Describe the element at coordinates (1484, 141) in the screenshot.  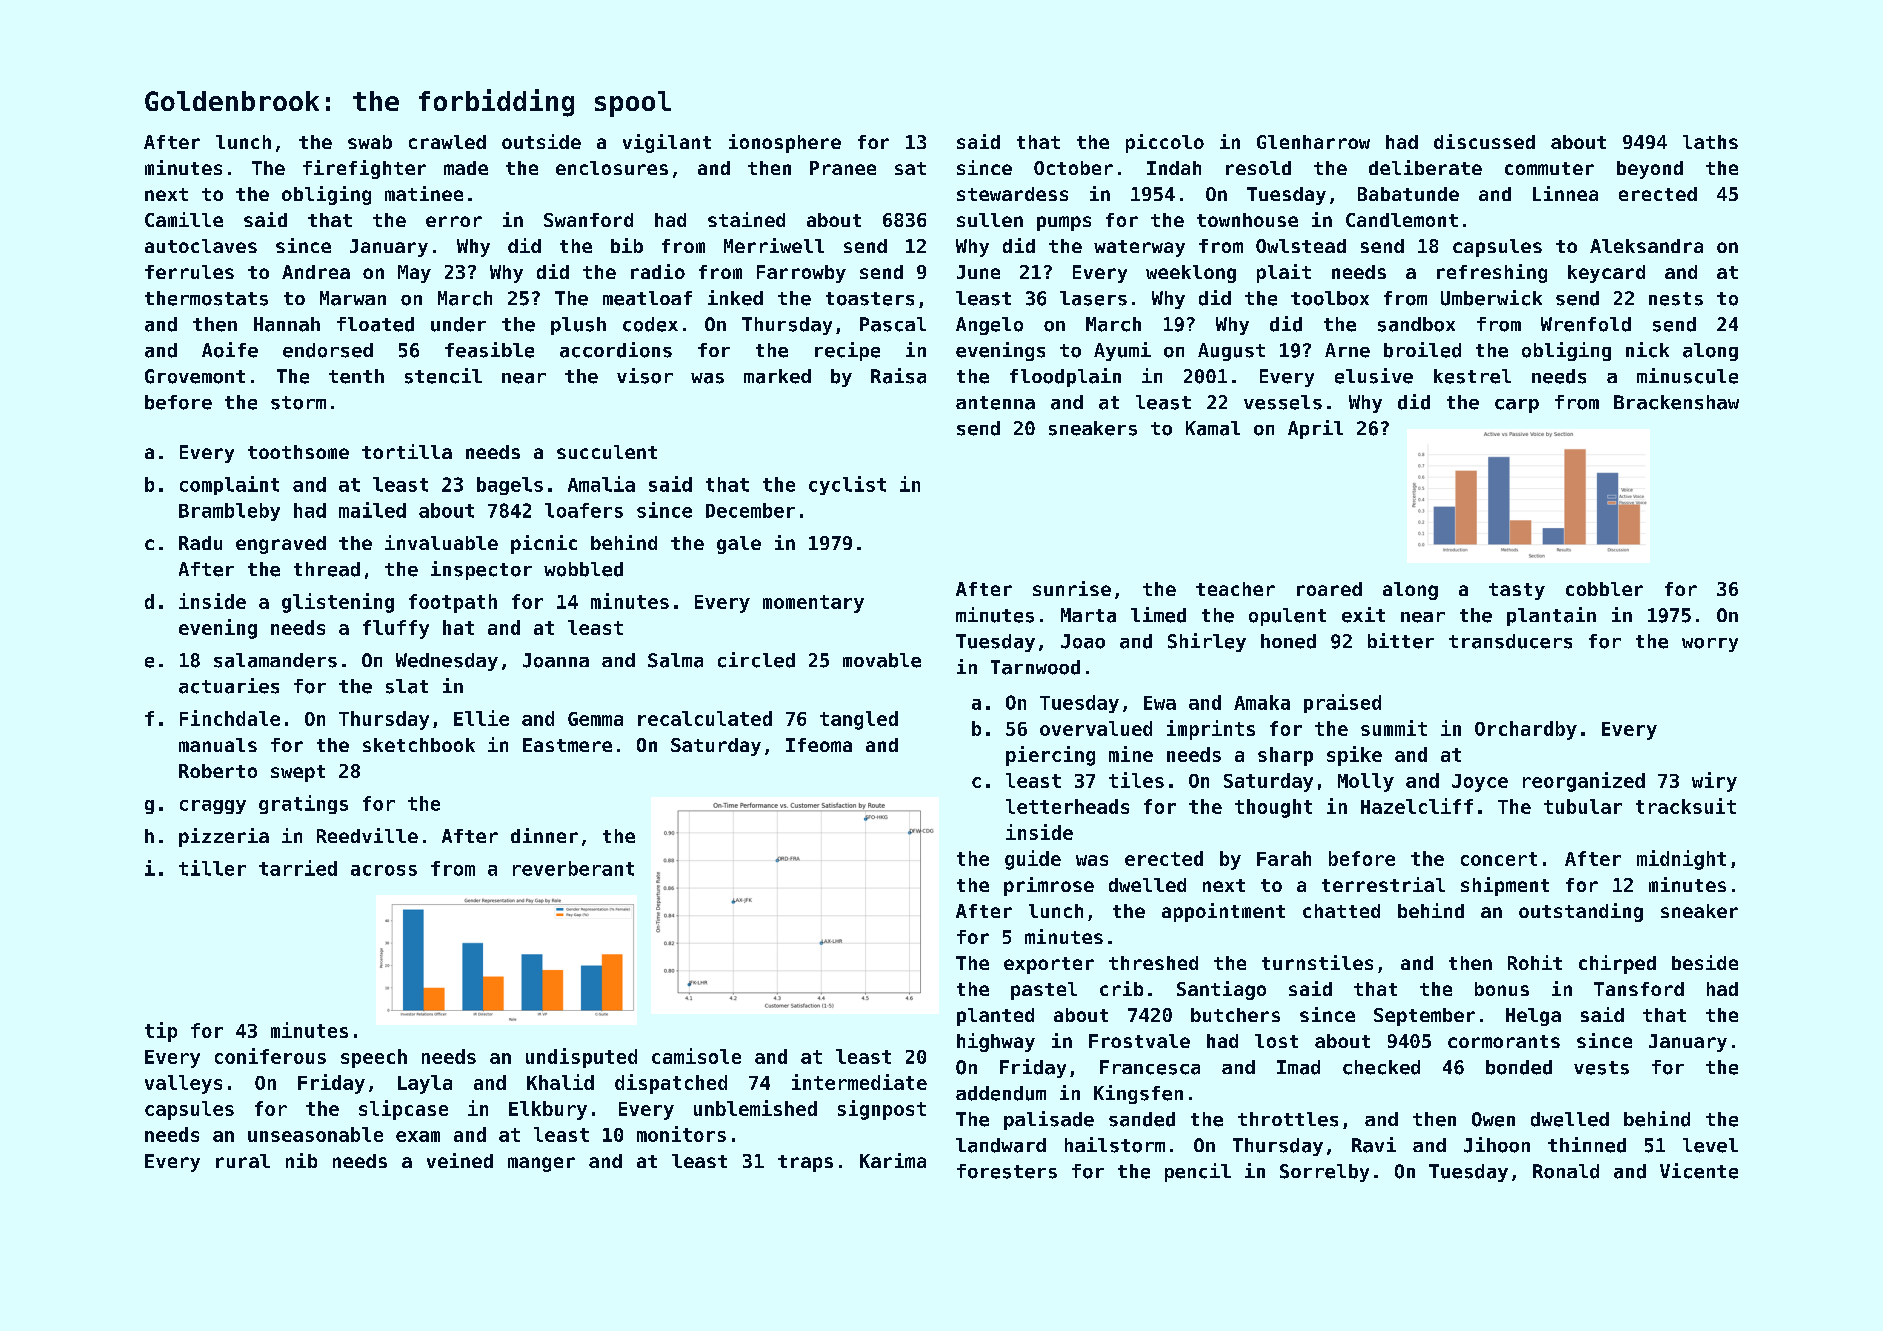
I see `discussed` at that location.
